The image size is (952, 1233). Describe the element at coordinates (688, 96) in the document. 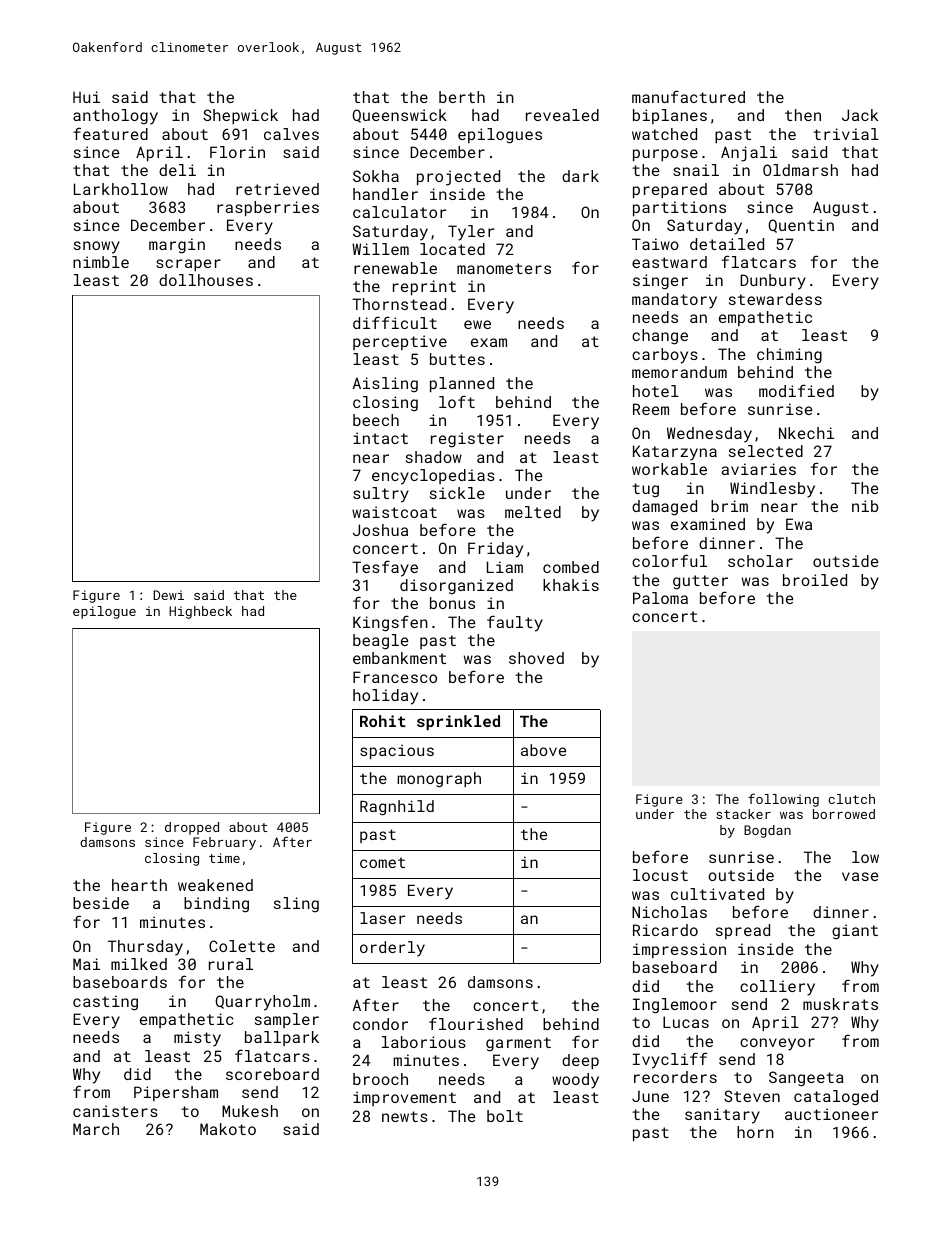

I see `manufactured` at that location.
